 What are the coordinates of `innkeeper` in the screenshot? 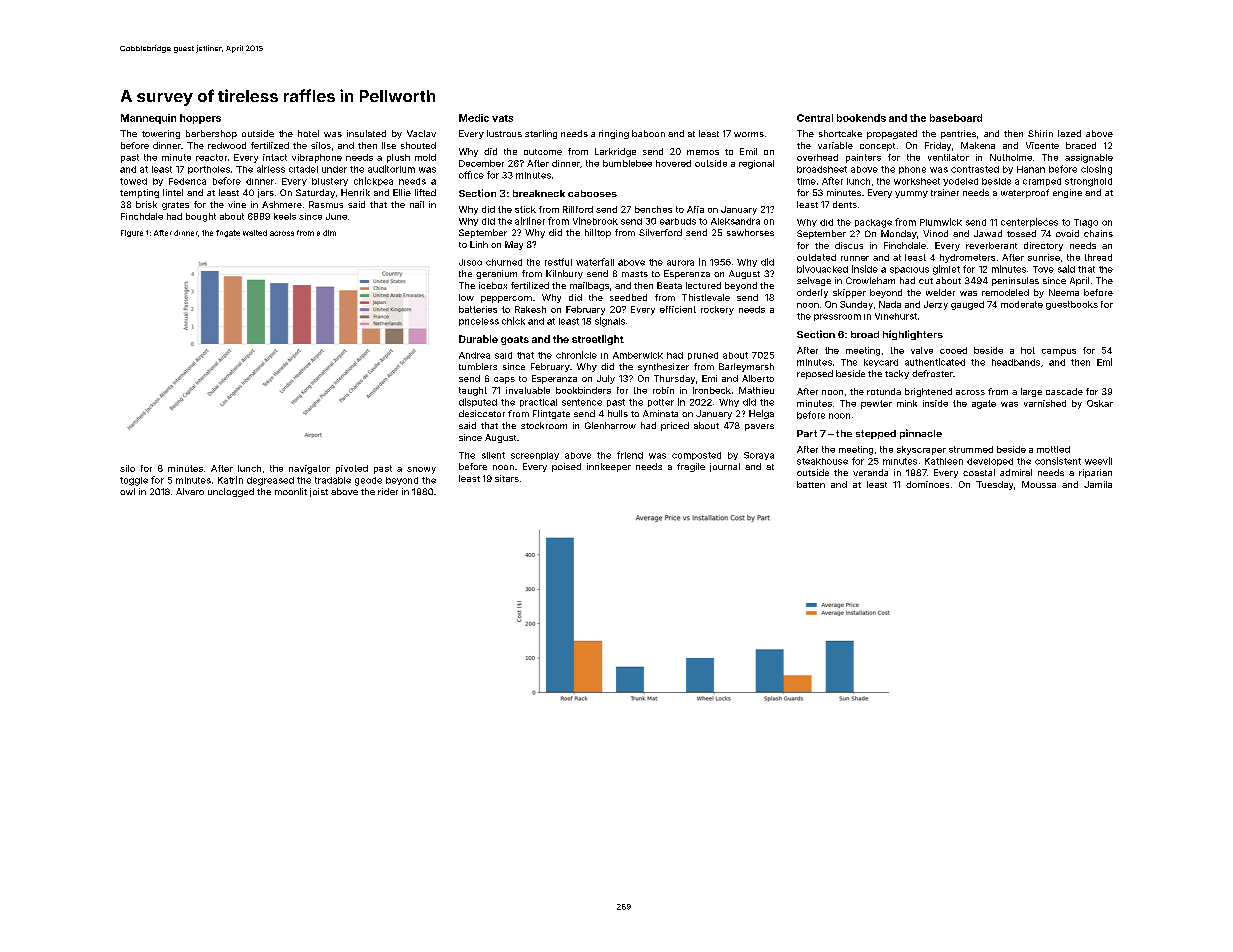 It's located at (609, 467).
